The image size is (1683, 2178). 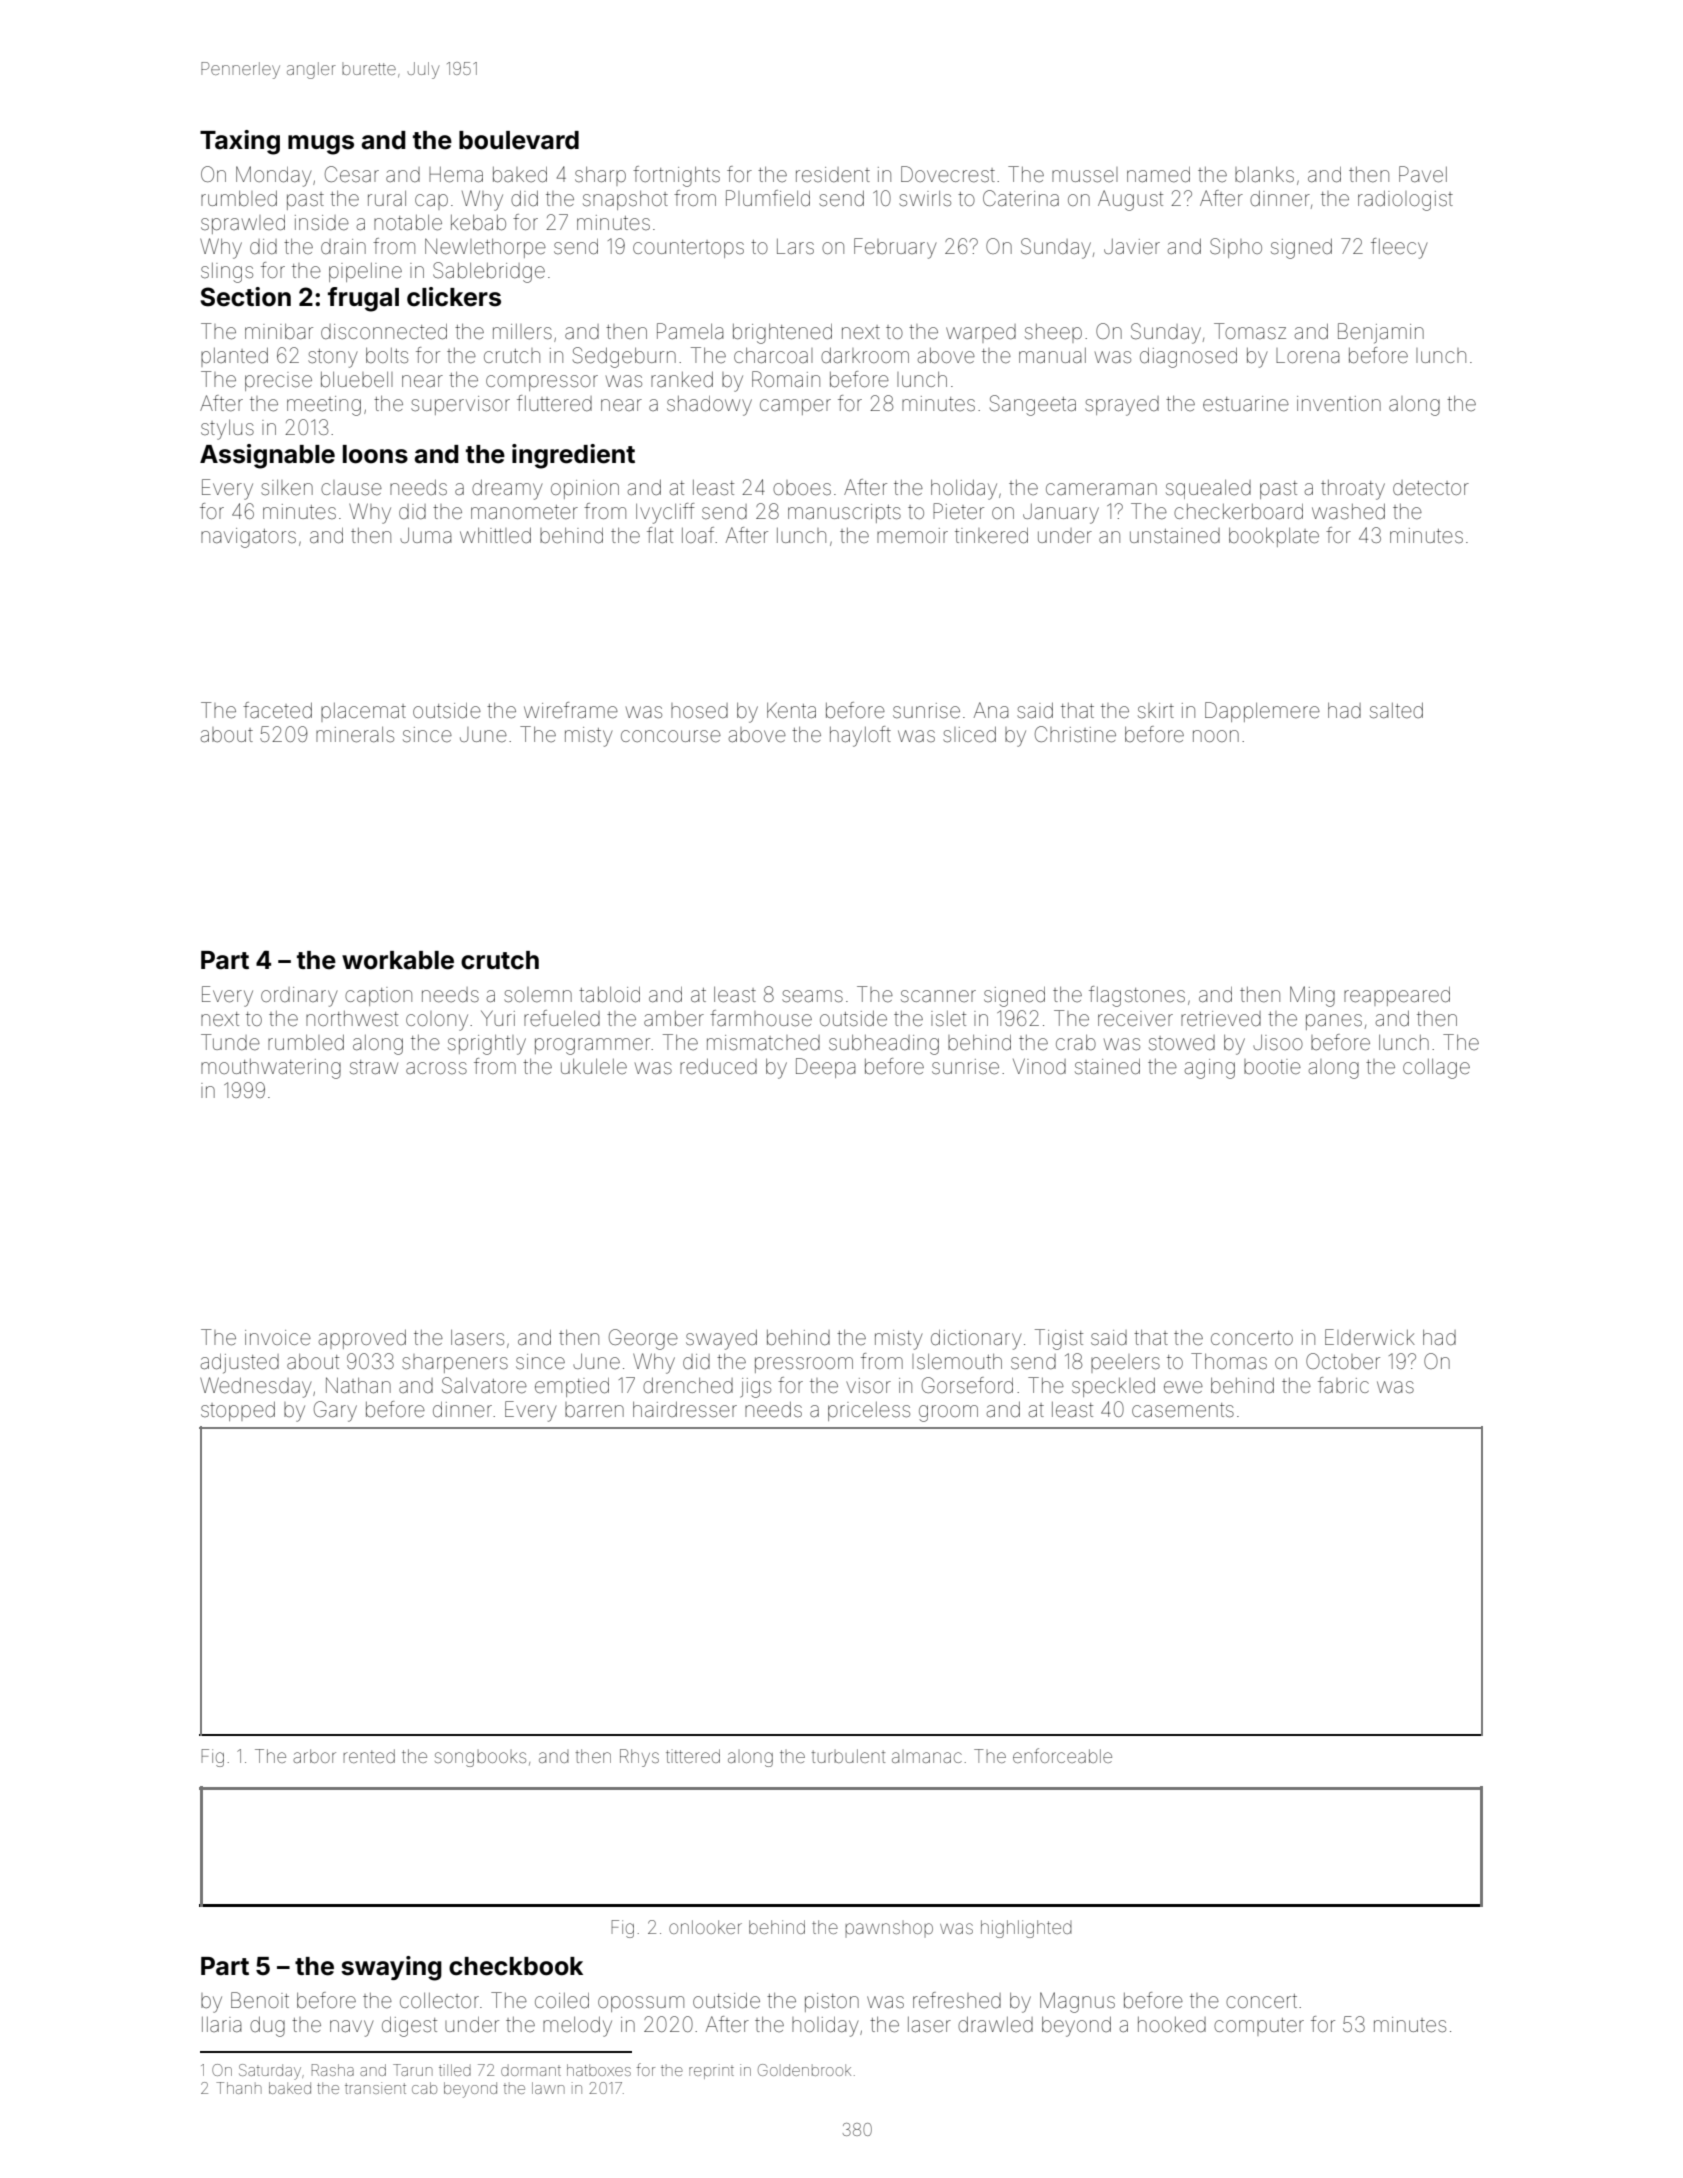 What do you see at coordinates (424, 2088) in the screenshot?
I see `cab` at bounding box center [424, 2088].
